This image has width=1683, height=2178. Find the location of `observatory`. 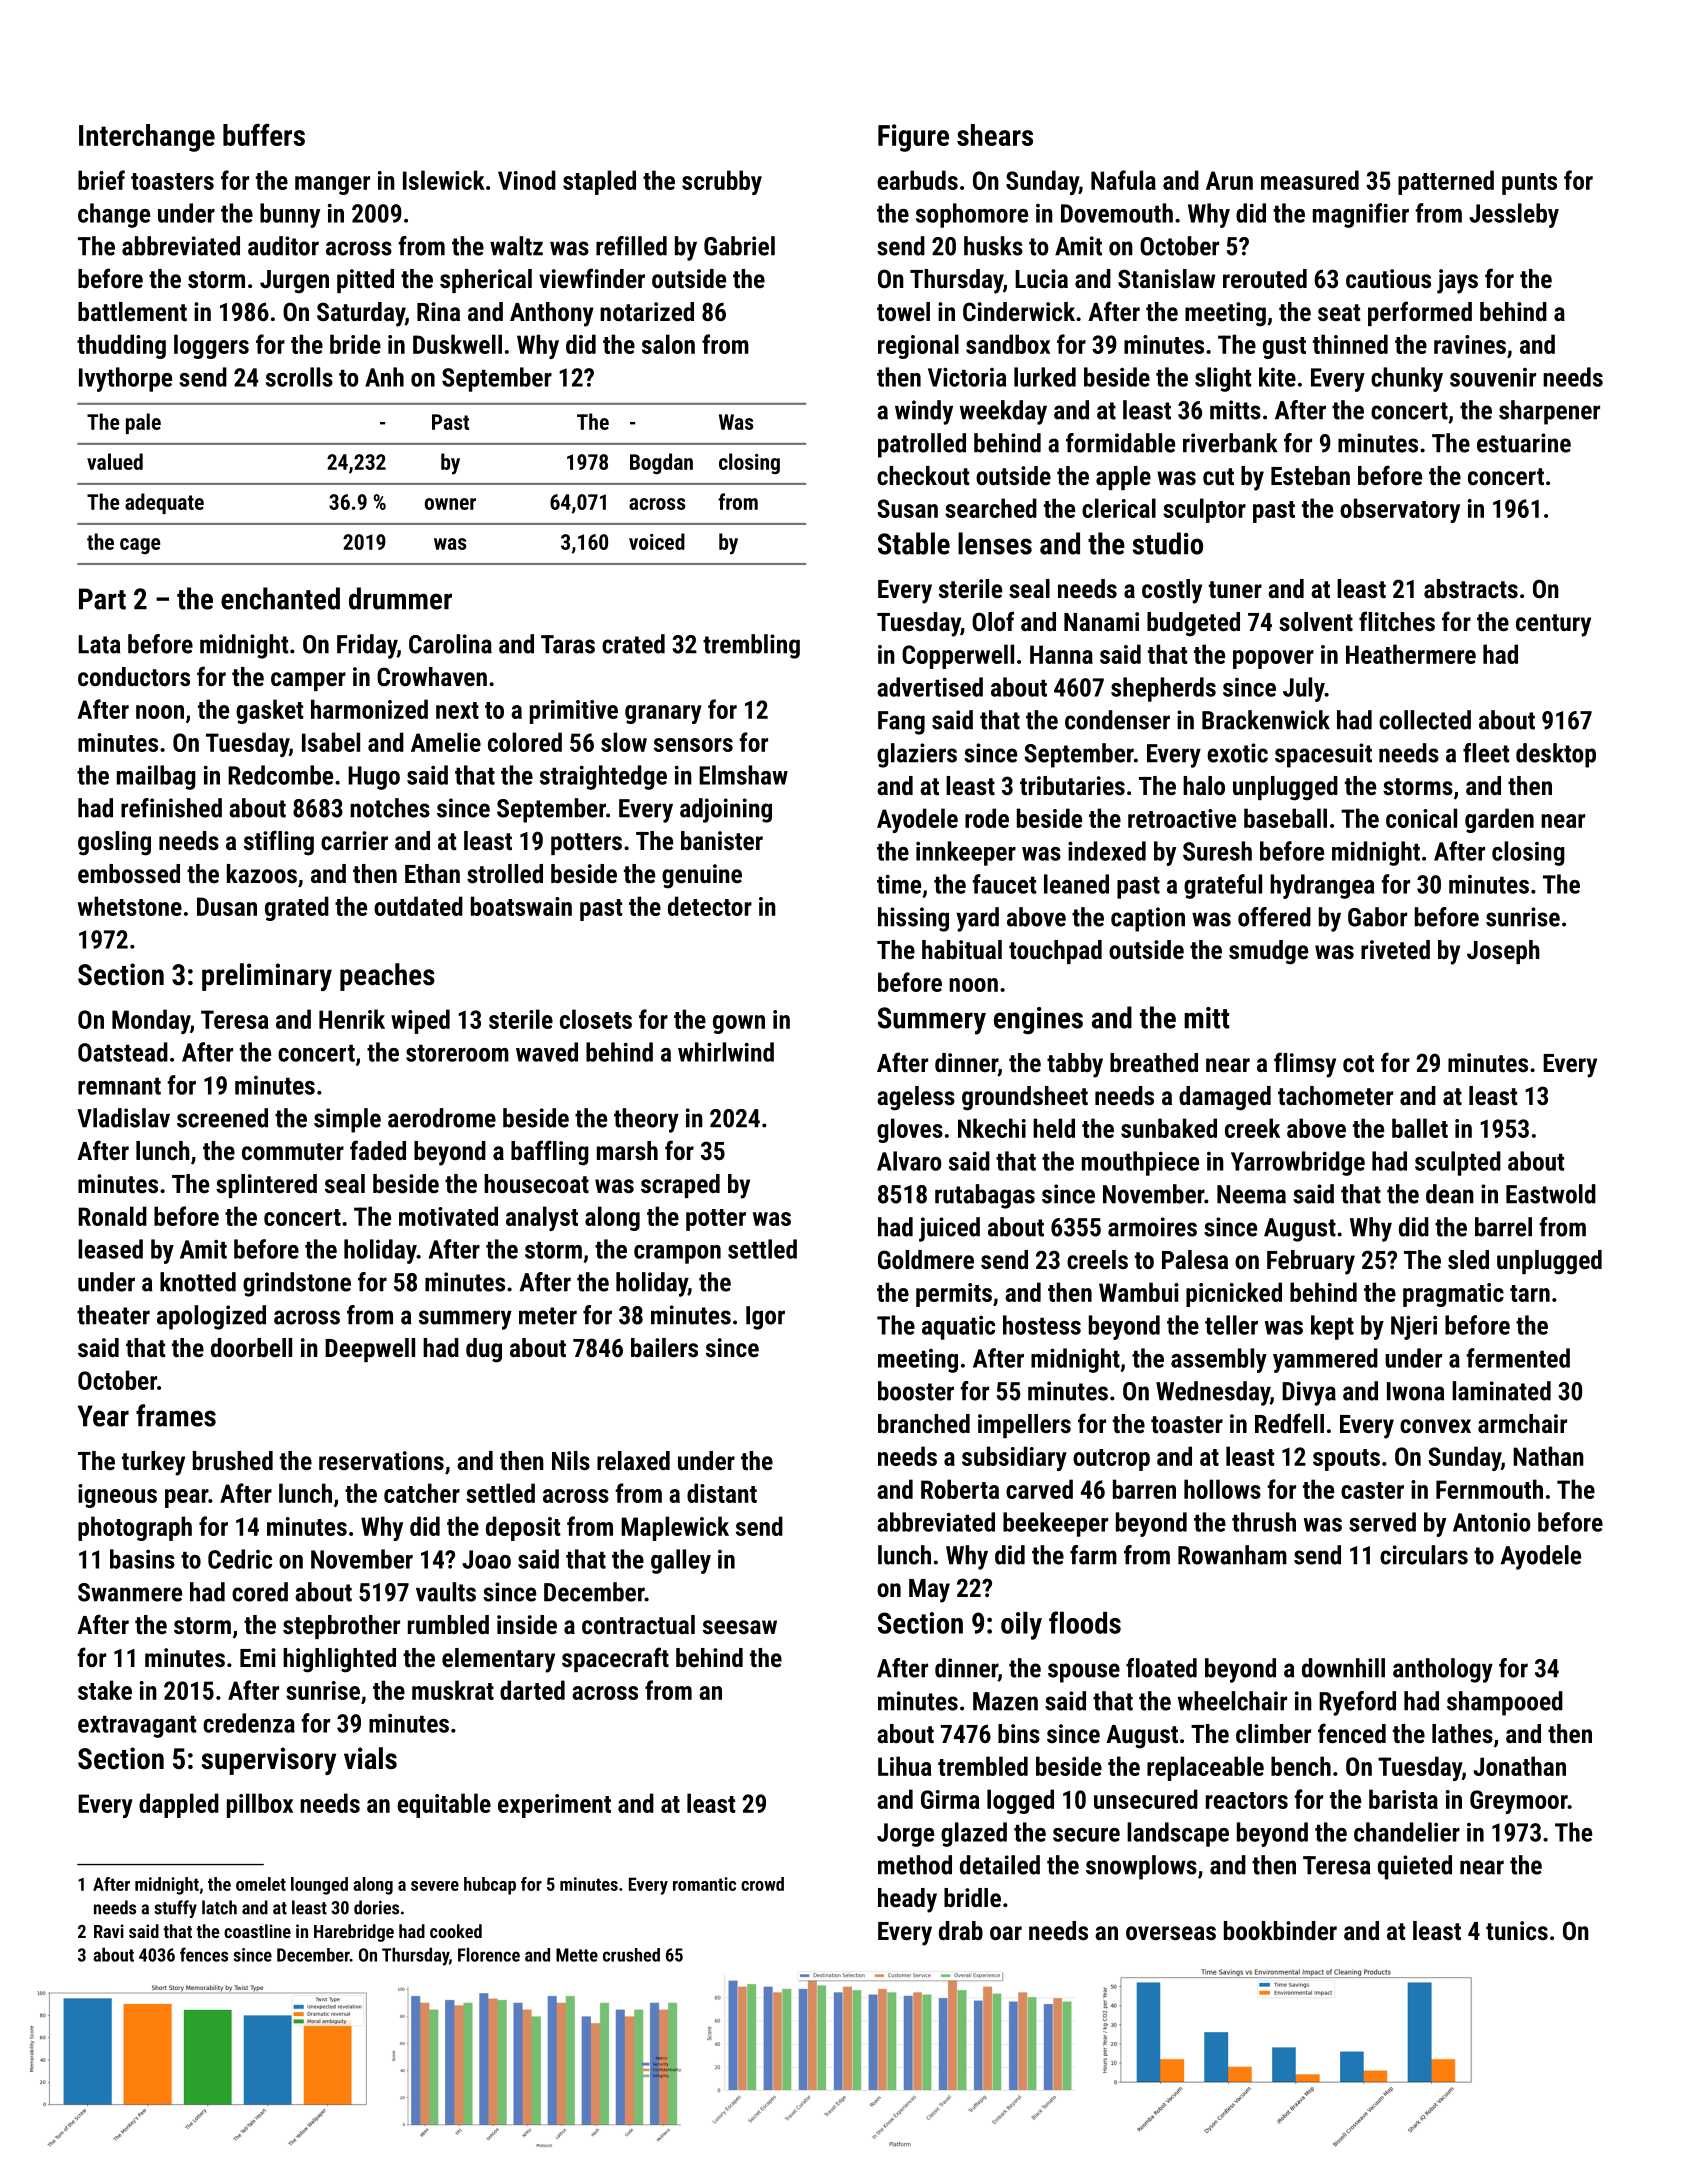

observatory is located at coordinates (1400, 510).
